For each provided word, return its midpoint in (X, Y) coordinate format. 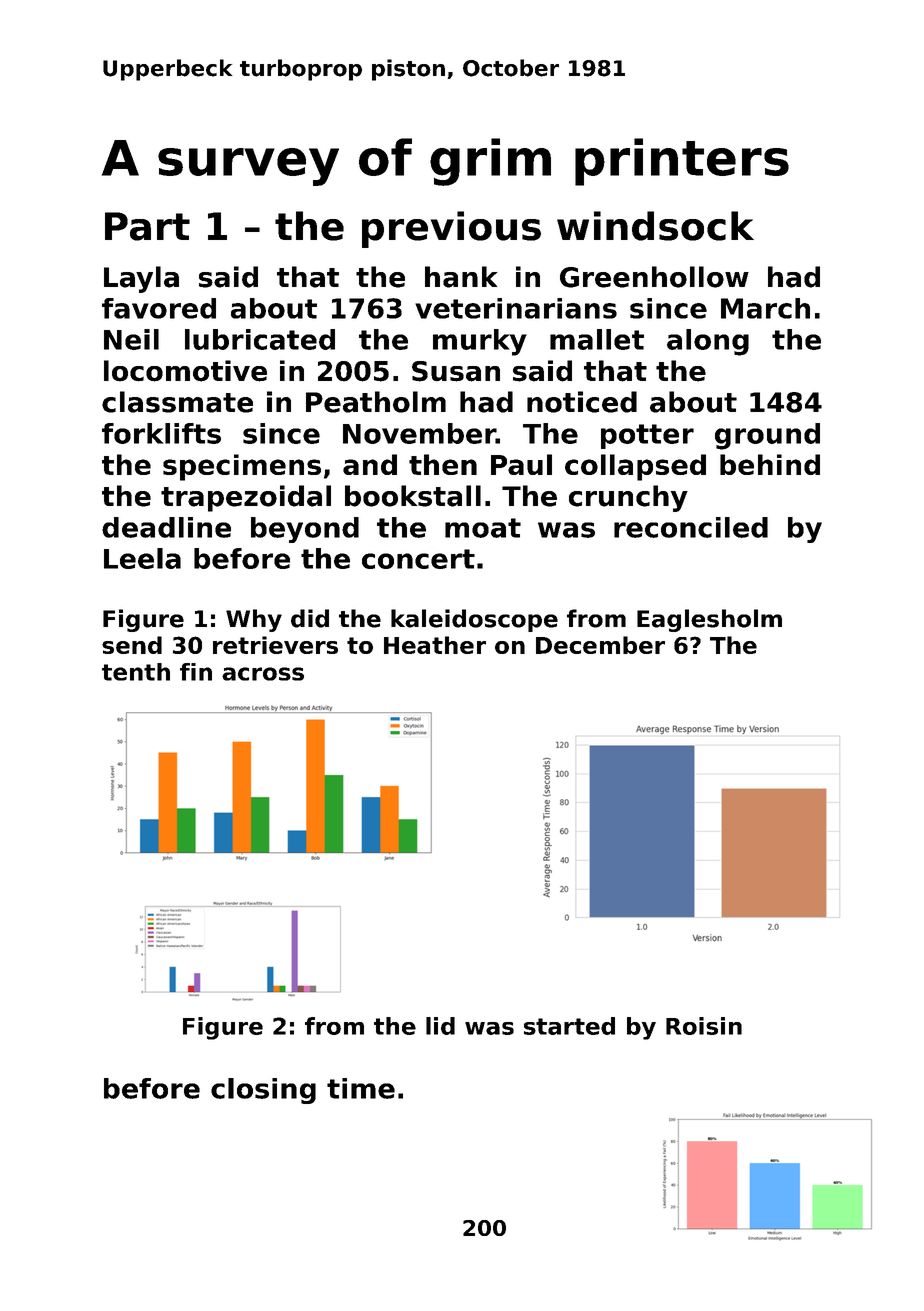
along (708, 342)
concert (418, 559)
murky (480, 342)
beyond (305, 530)
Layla (141, 279)
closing (263, 1091)
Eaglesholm (709, 620)
